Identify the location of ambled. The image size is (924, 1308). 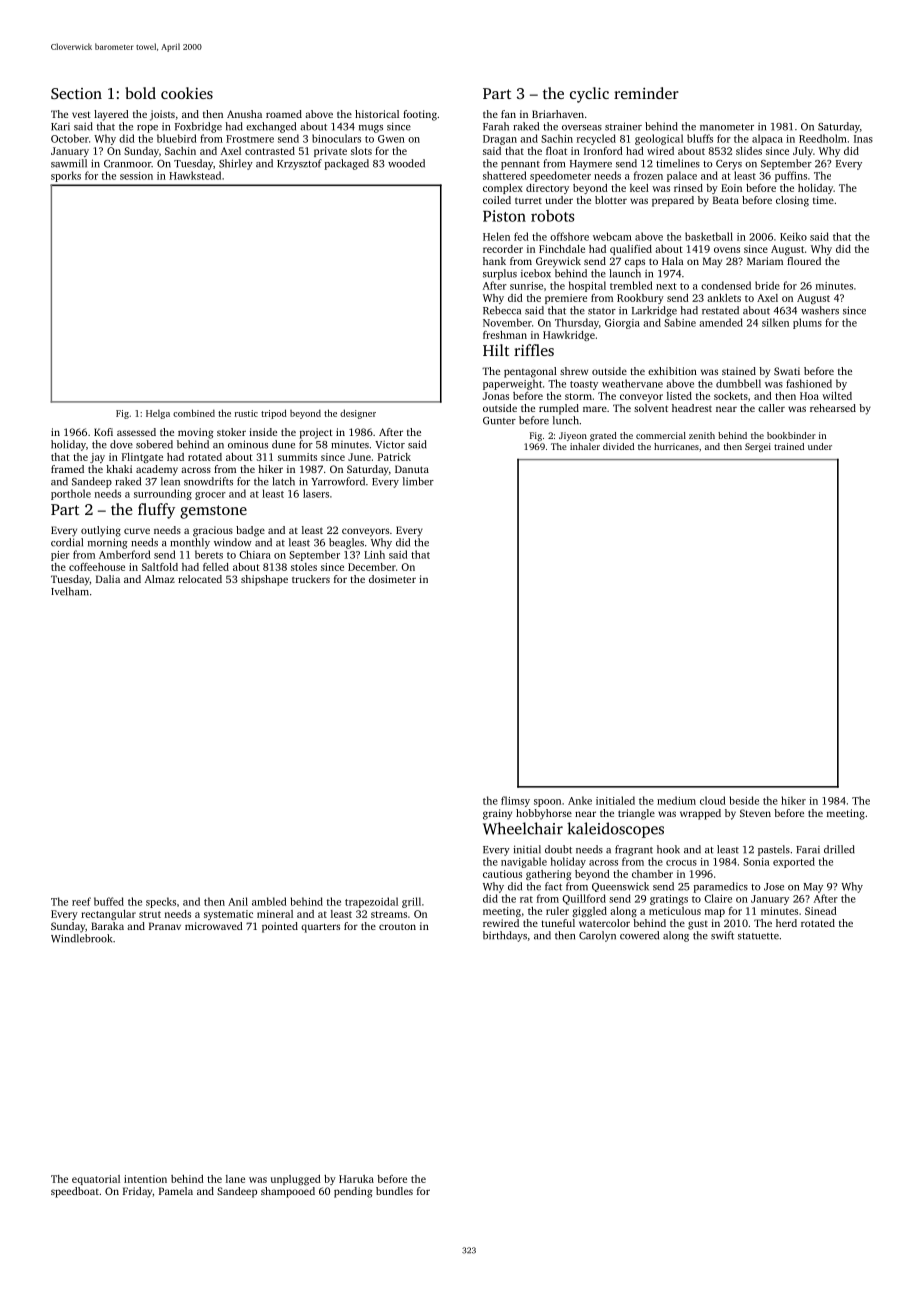
(269, 901).
